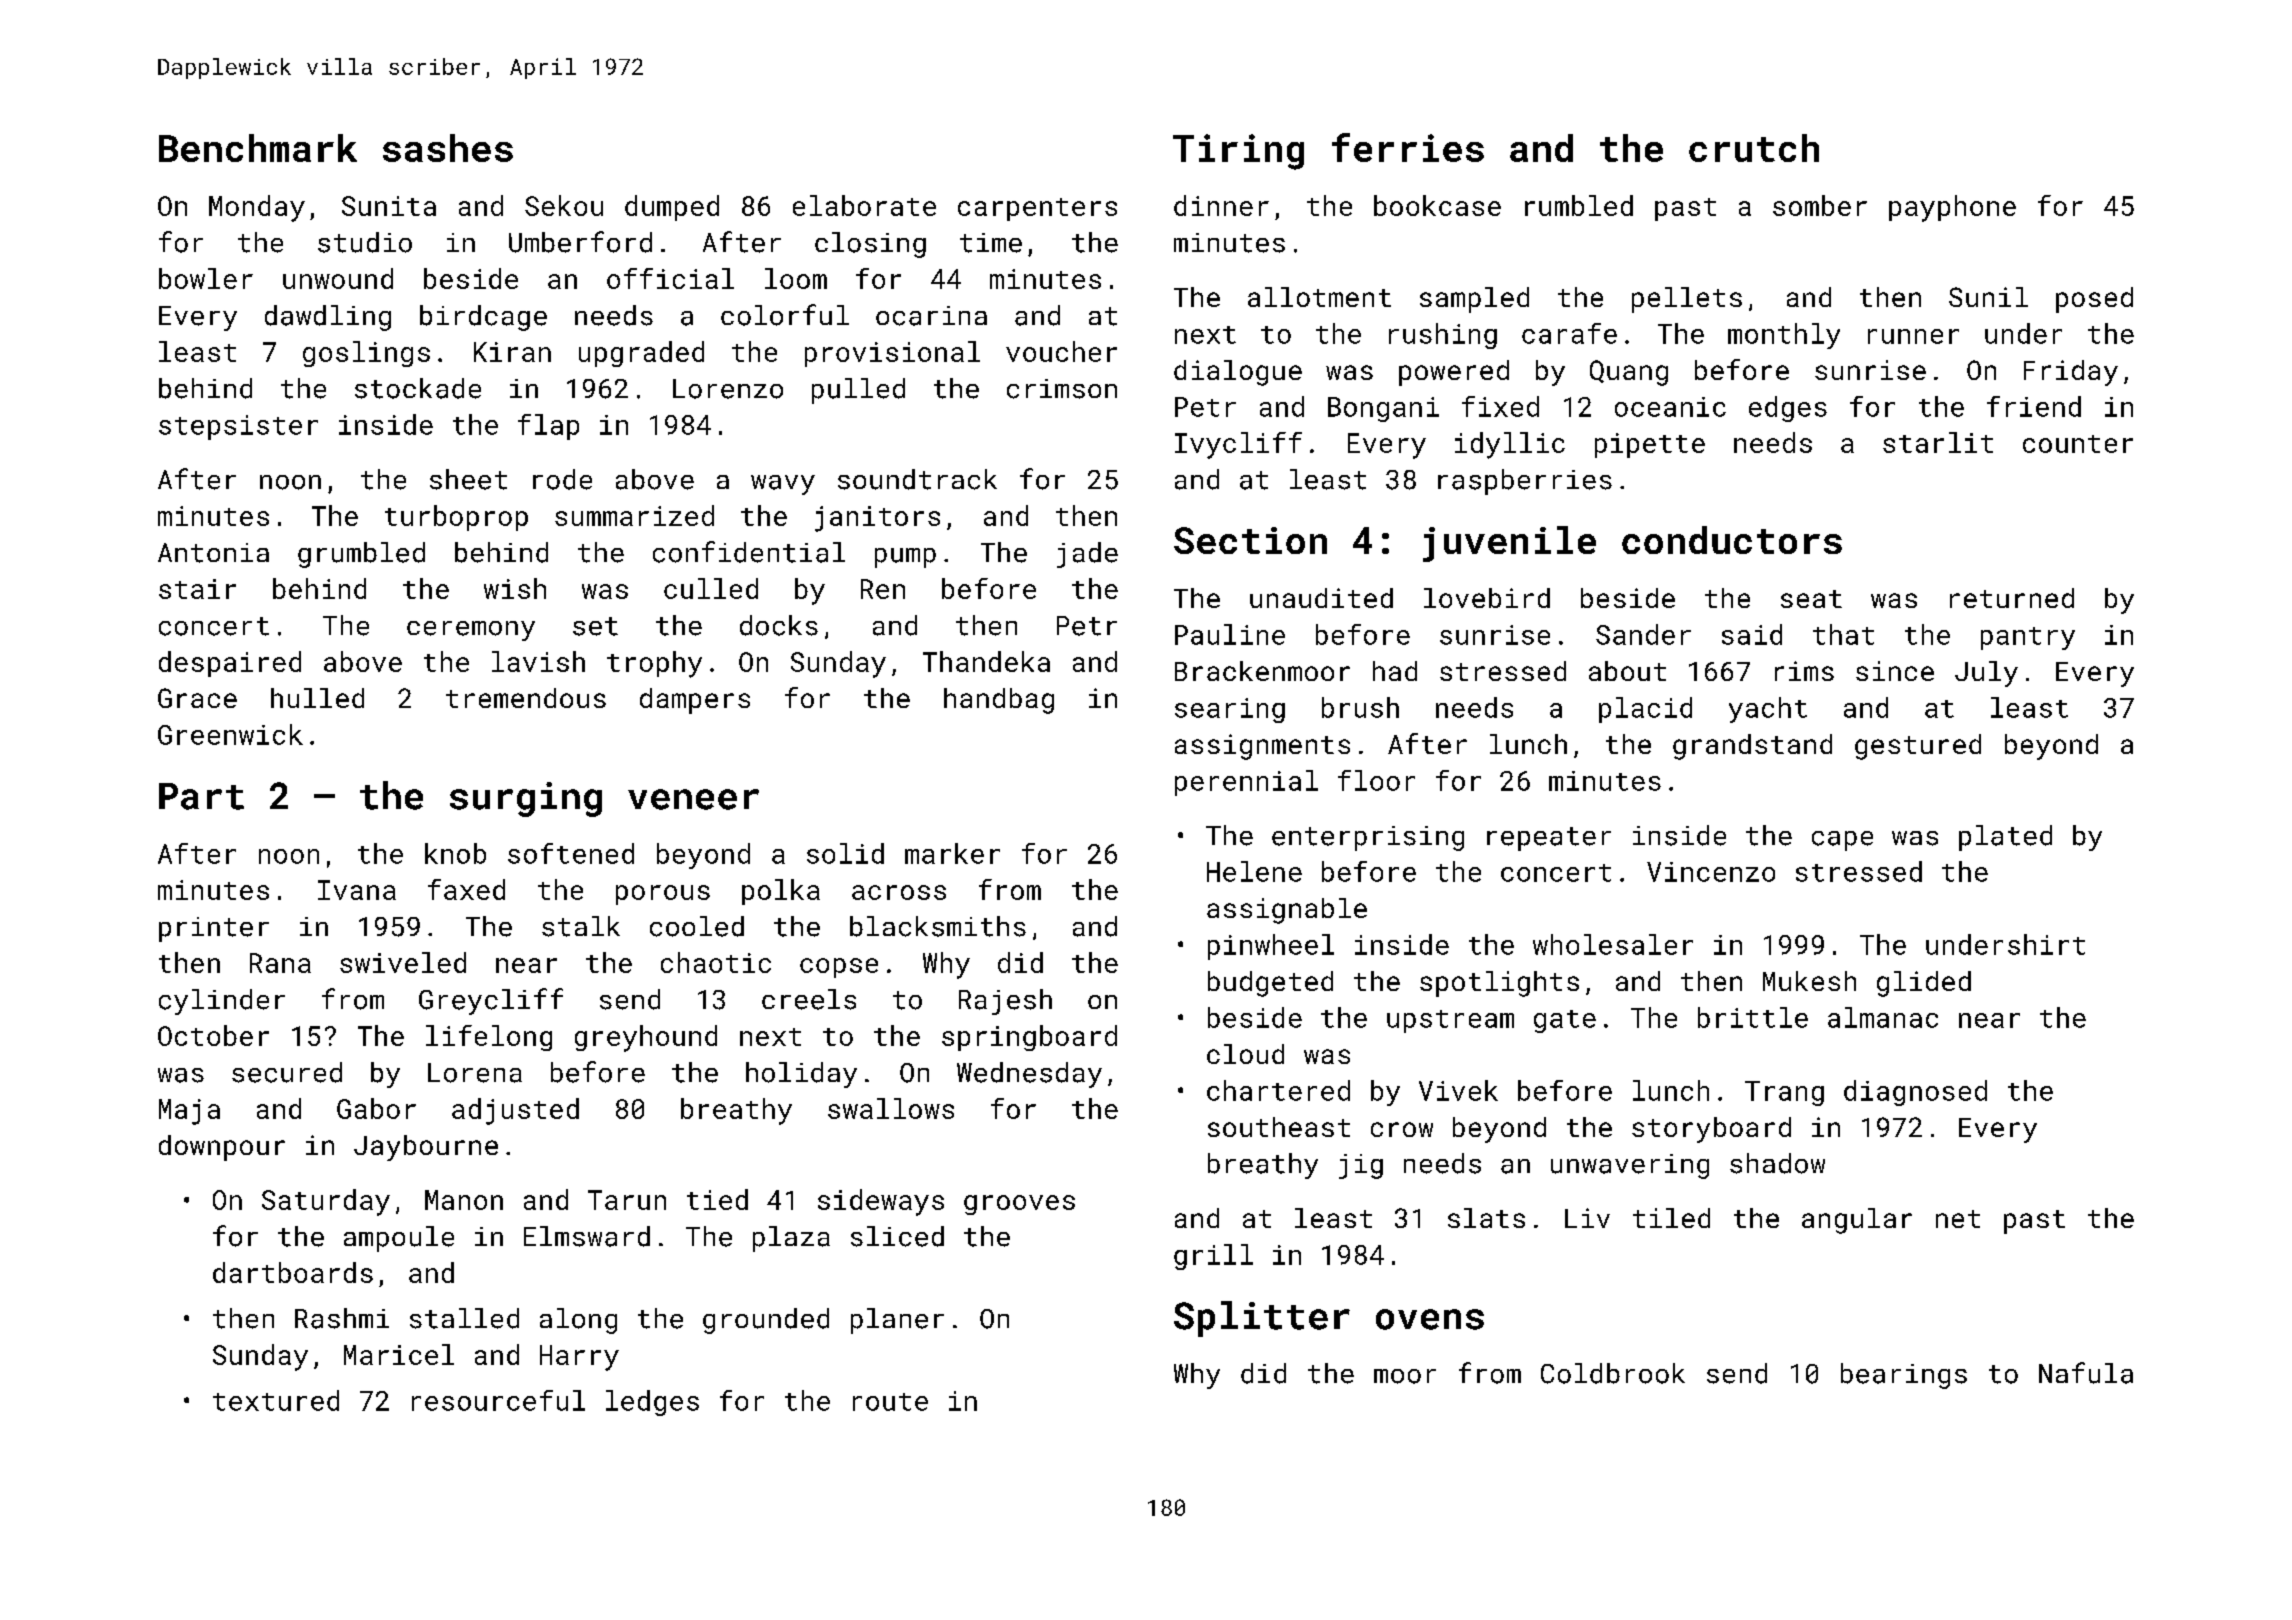  Describe the element at coordinates (548, 427) in the screenshot. I see `flap` at that location.
